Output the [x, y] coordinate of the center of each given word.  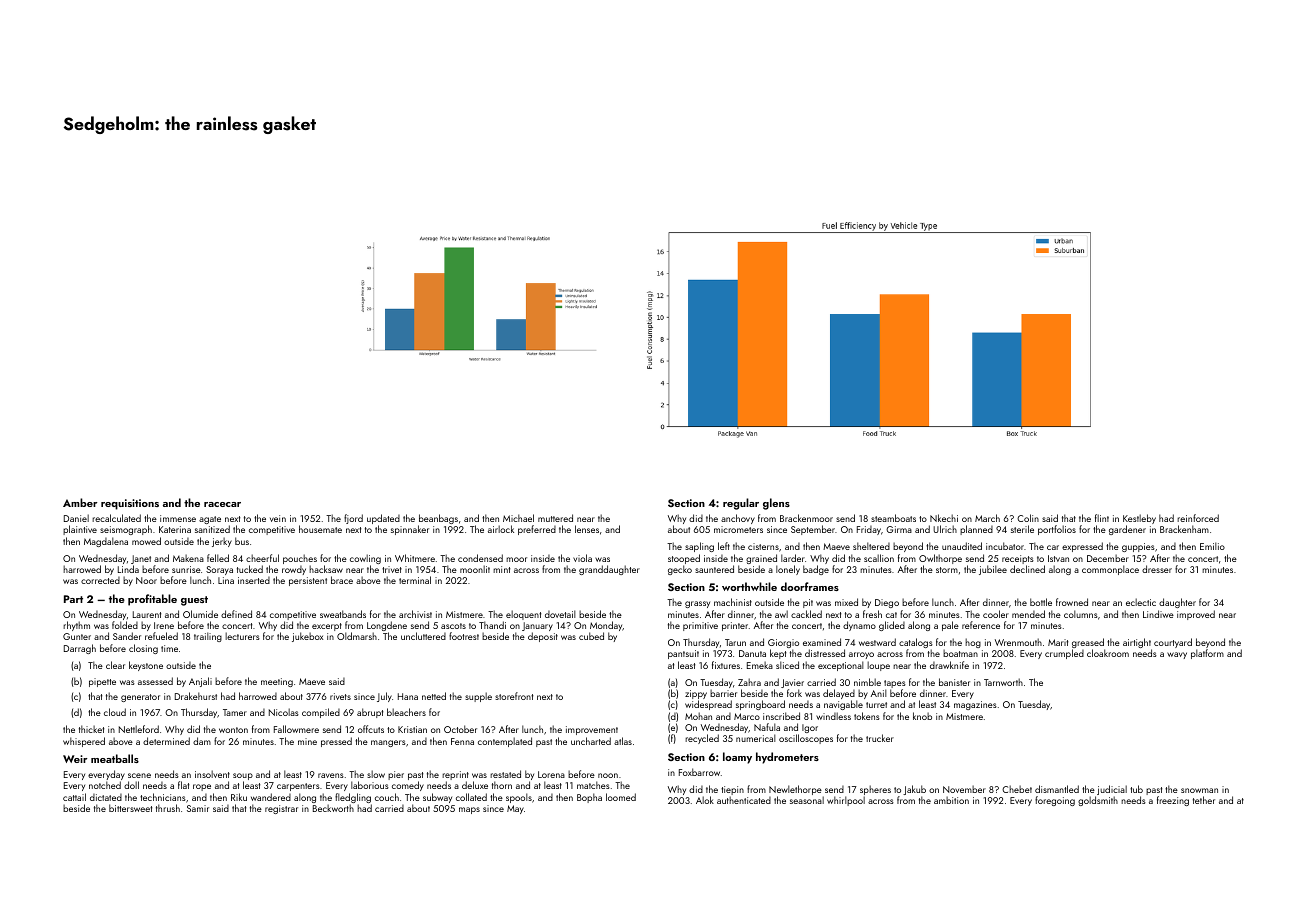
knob [922, 716]
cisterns [763, 546]
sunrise [186, 569]
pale [950, 626]
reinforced [1198, 518]
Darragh [80, 649]
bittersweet [130, 808]
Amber [80, 502]
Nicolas [284, 712]
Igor [810, 728]
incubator [1005, 546]
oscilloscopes [806, 739]
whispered [84, 742]
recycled [702, 739]
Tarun [735, 642]
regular [741, 504]
